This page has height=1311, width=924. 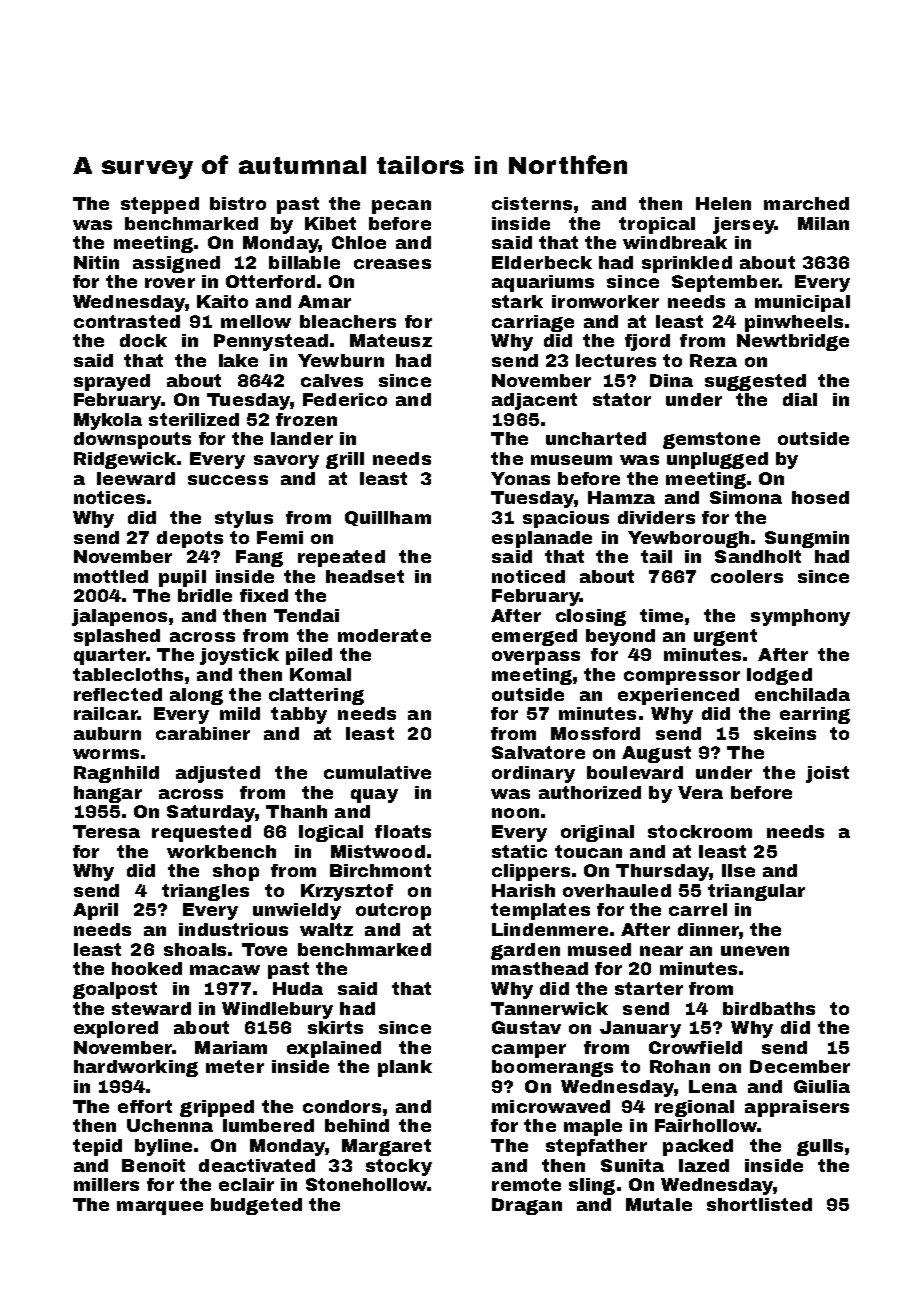 I want to click on uneven, so click(x=755, y=951).
